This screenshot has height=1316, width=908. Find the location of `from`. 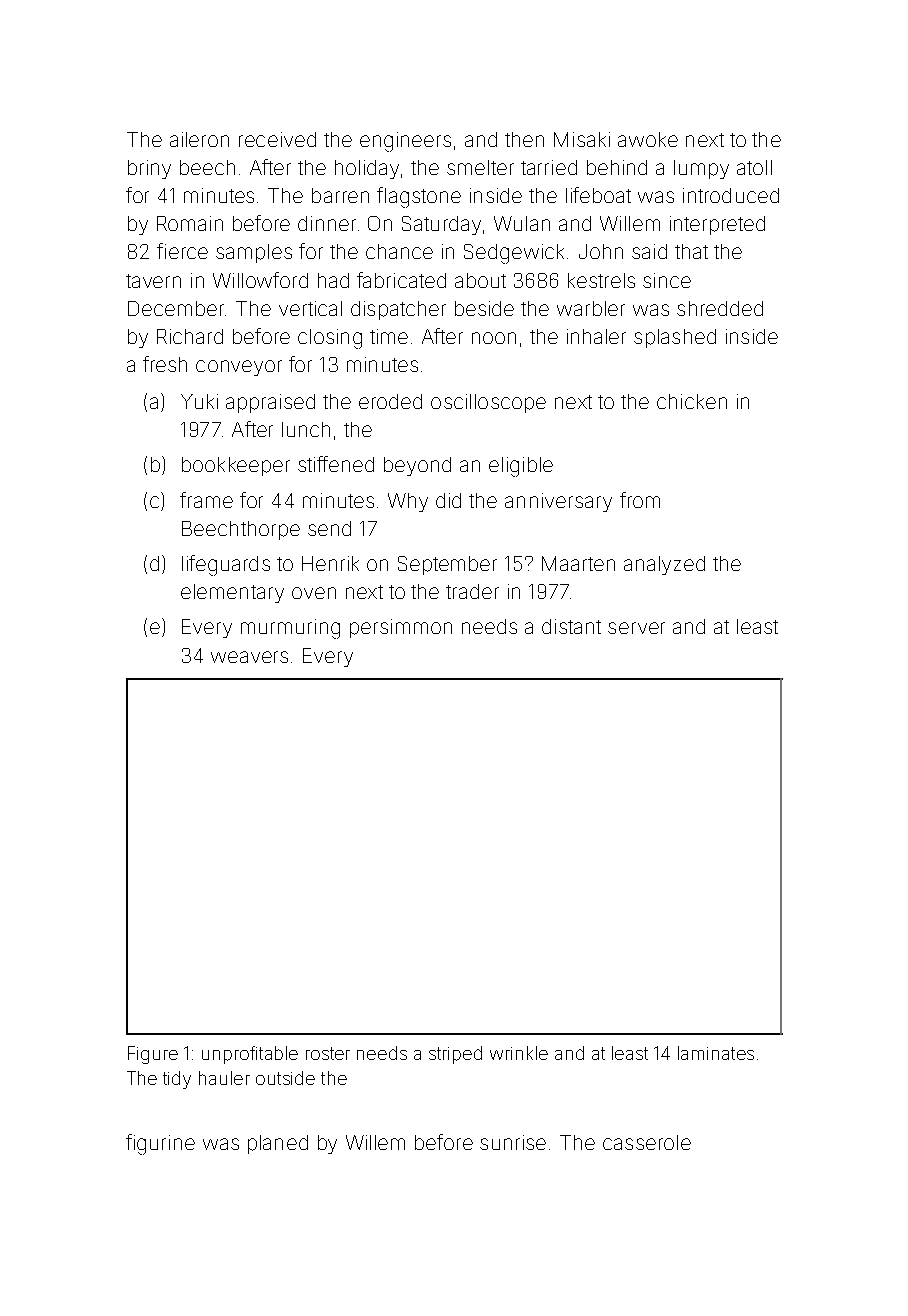

from is located at coordinates (640, 500).
